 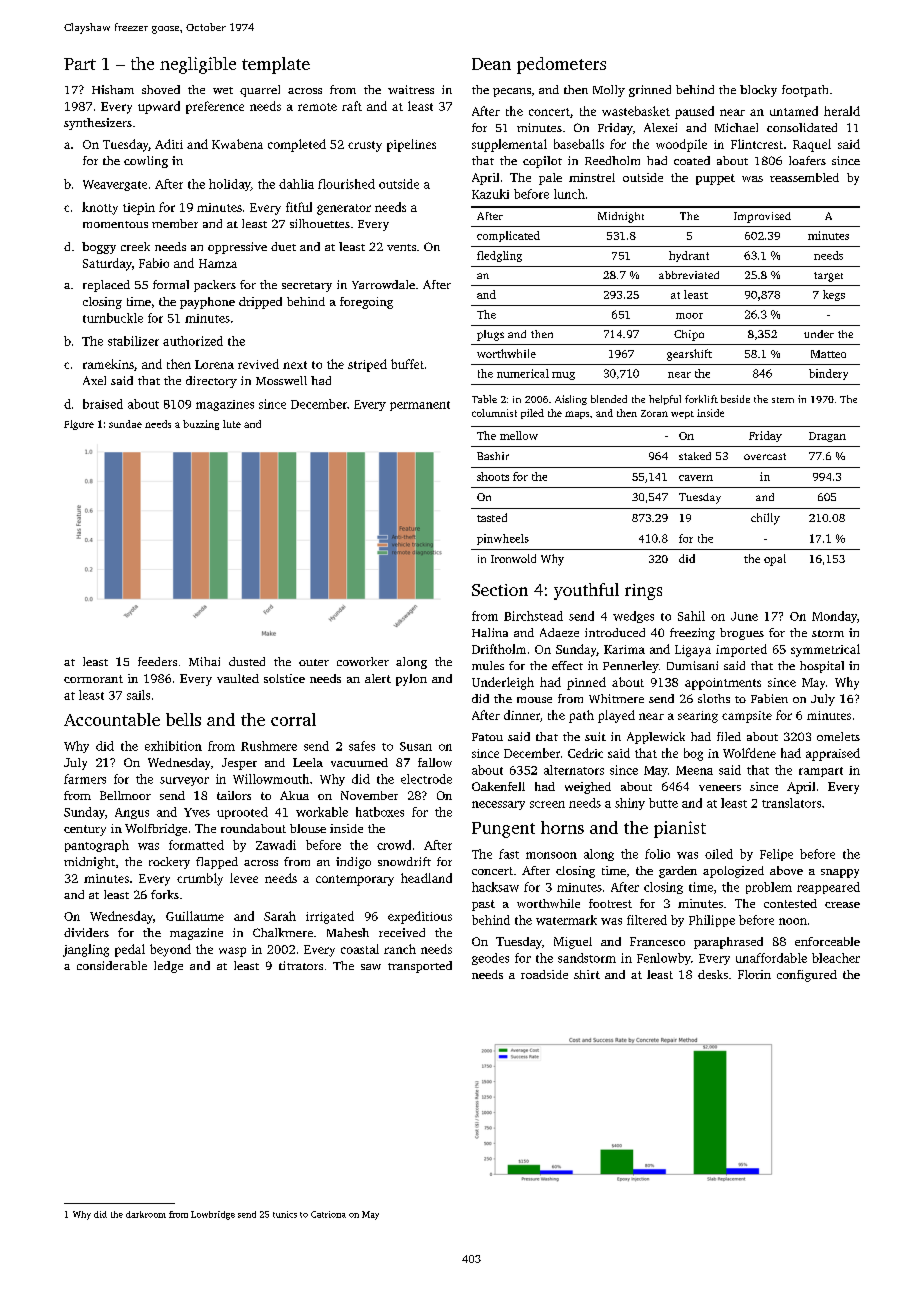 What do you see at coordinates (713, 974) in the document?
I see `desks` at bounding box center [713, 974].
